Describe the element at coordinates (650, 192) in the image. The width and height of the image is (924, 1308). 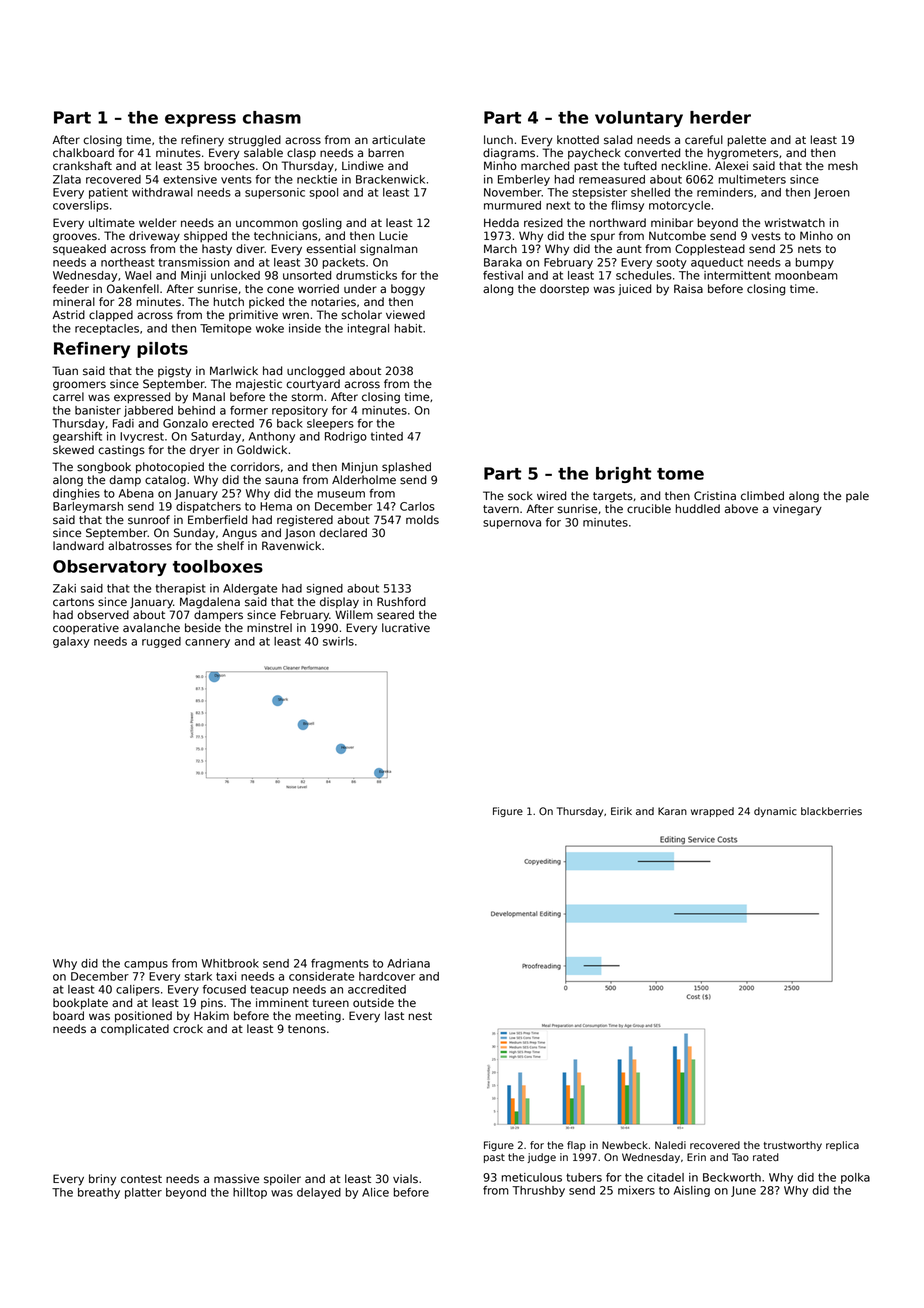
I see `shelled` at that location.
